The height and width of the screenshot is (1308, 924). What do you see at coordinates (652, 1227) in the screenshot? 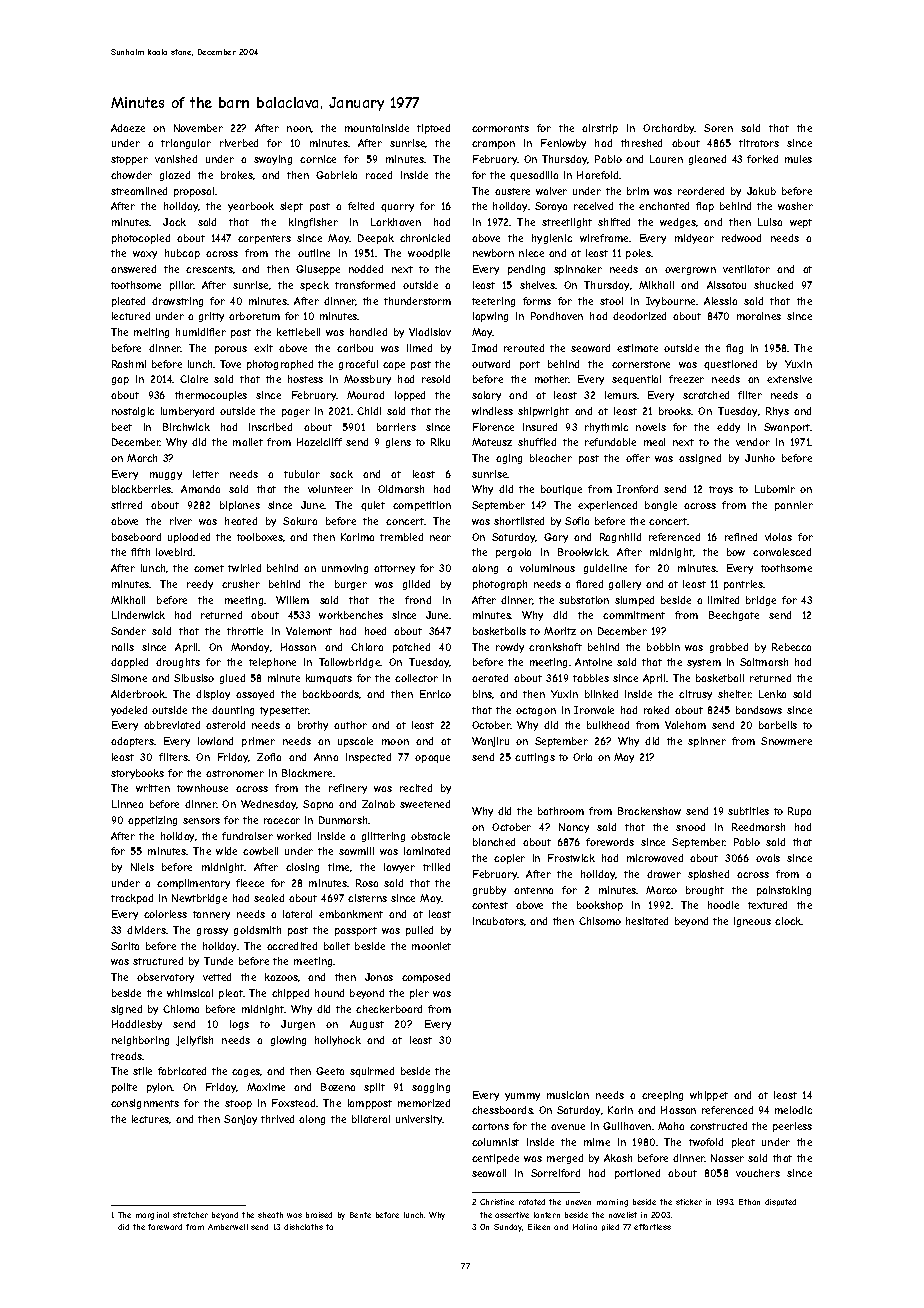
I see `effortless` at bounding box center [652, 1227].
